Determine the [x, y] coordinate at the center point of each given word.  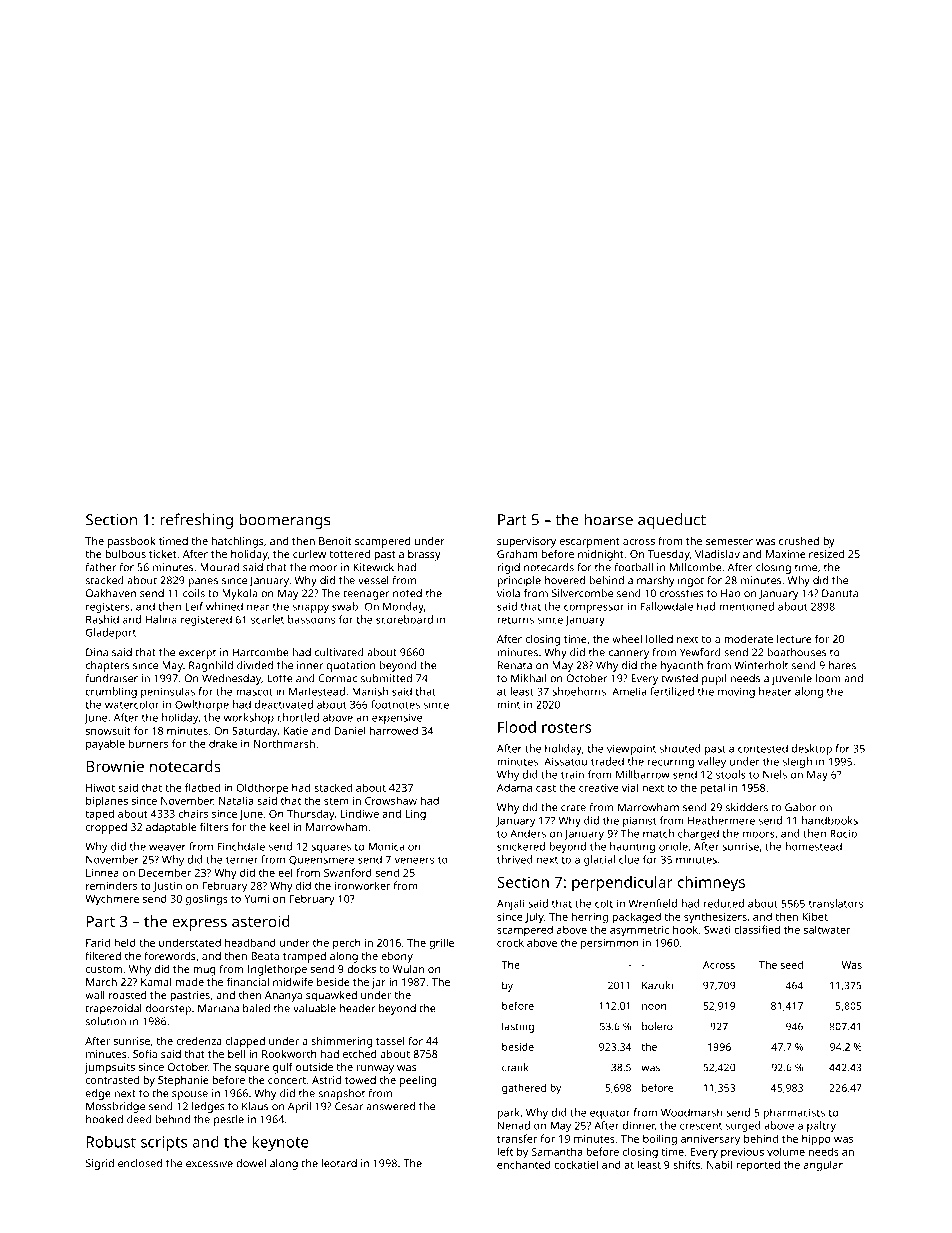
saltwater [827, 929]
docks [361, 969]
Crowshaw [391, 800]
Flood [517, 727]
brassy [424, 555]
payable [105, 745]
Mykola [239, 594]
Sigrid [100, 1164]
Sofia [145, 1053]
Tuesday [669, 555]
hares [842, 665]
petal [713, 789]
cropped [106, 828]
